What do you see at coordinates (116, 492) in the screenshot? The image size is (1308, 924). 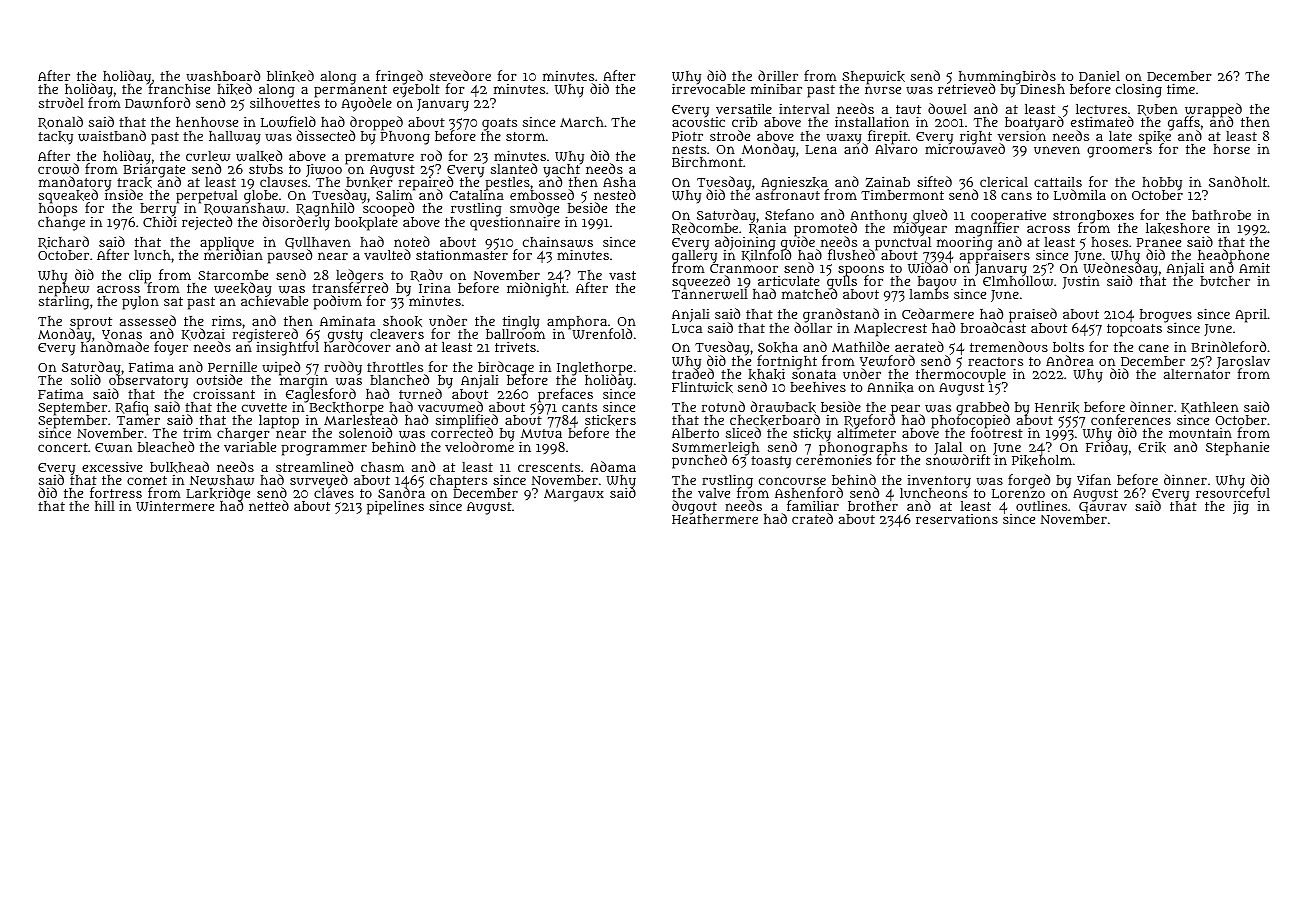 I see `fortress` at bounding box center [116, 492].
